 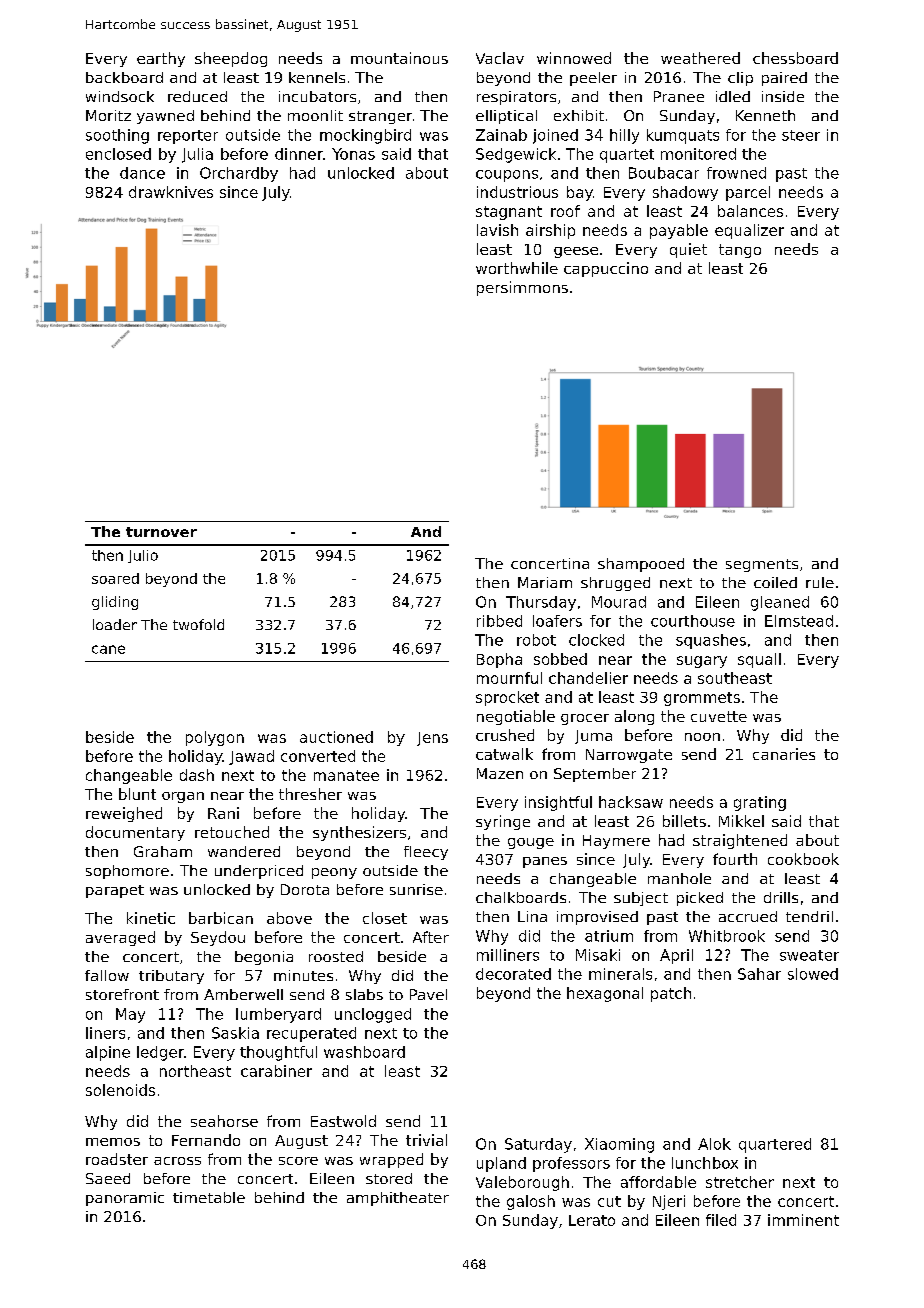 What do you see at coordinates (536, 640) in the screenshot?
I see `robot` at bounding box center [536, 640].
